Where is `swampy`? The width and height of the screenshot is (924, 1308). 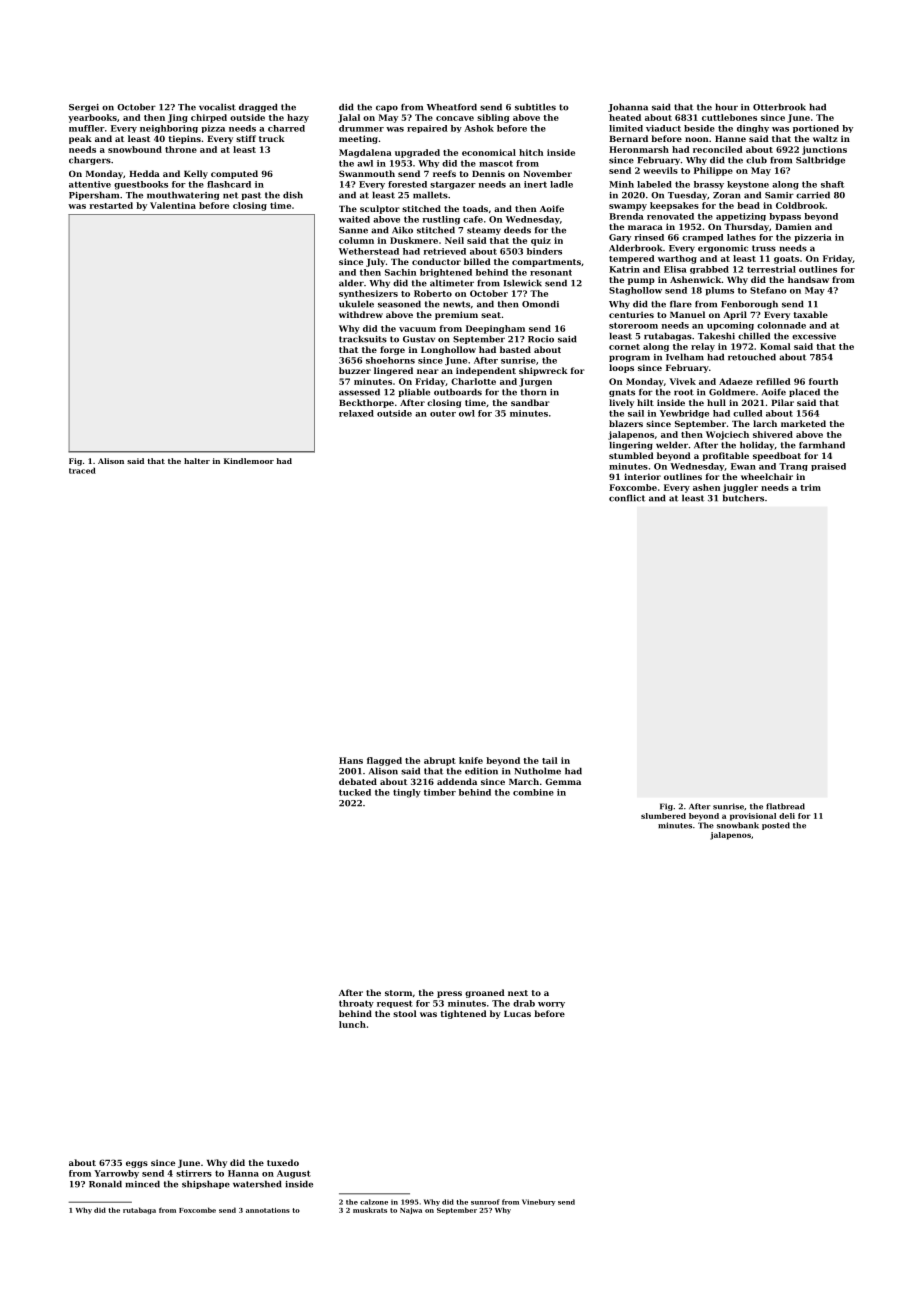 swampy is located at coordinates (628, 207).
